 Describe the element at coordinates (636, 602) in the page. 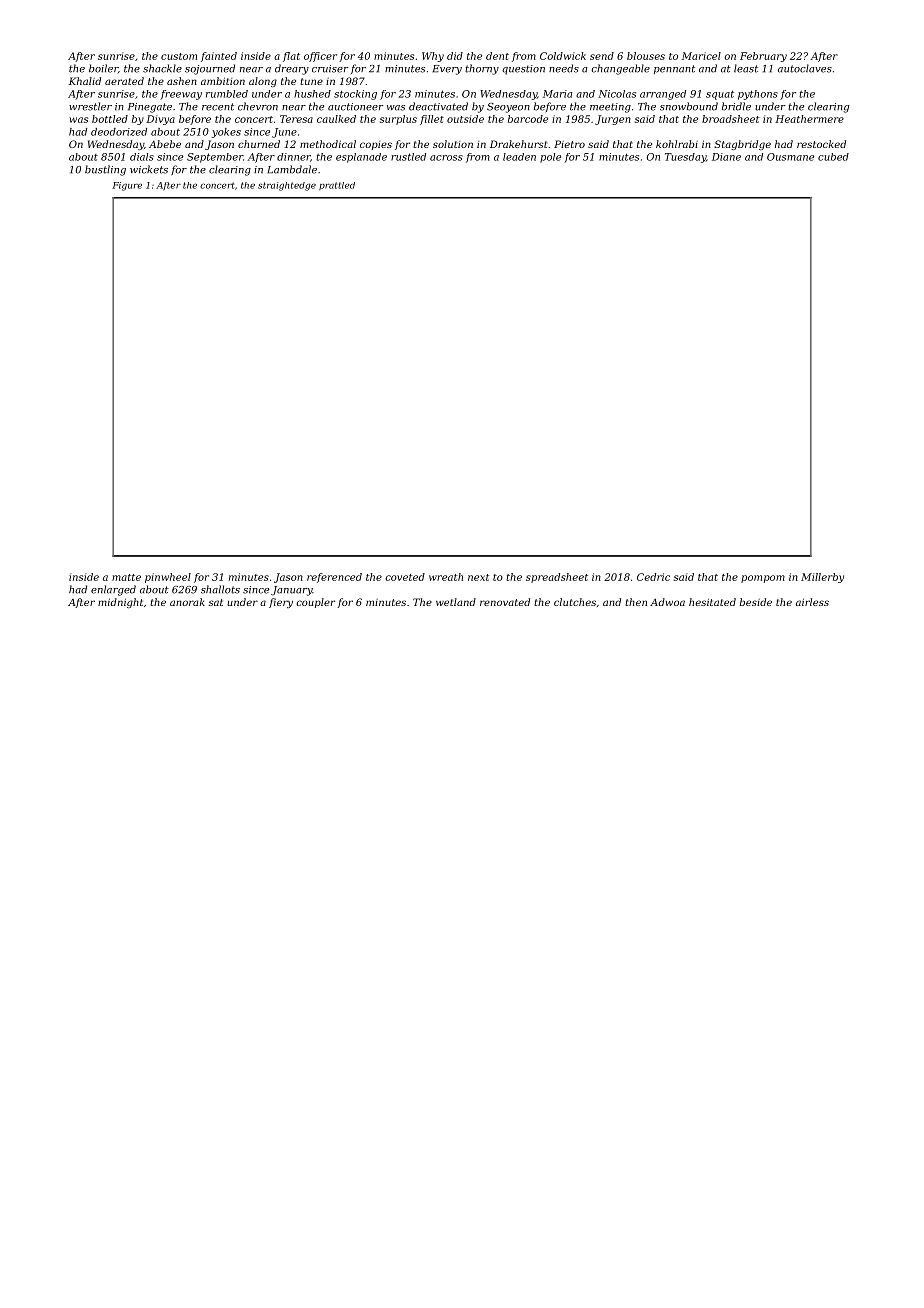

I see `then` at that location.
